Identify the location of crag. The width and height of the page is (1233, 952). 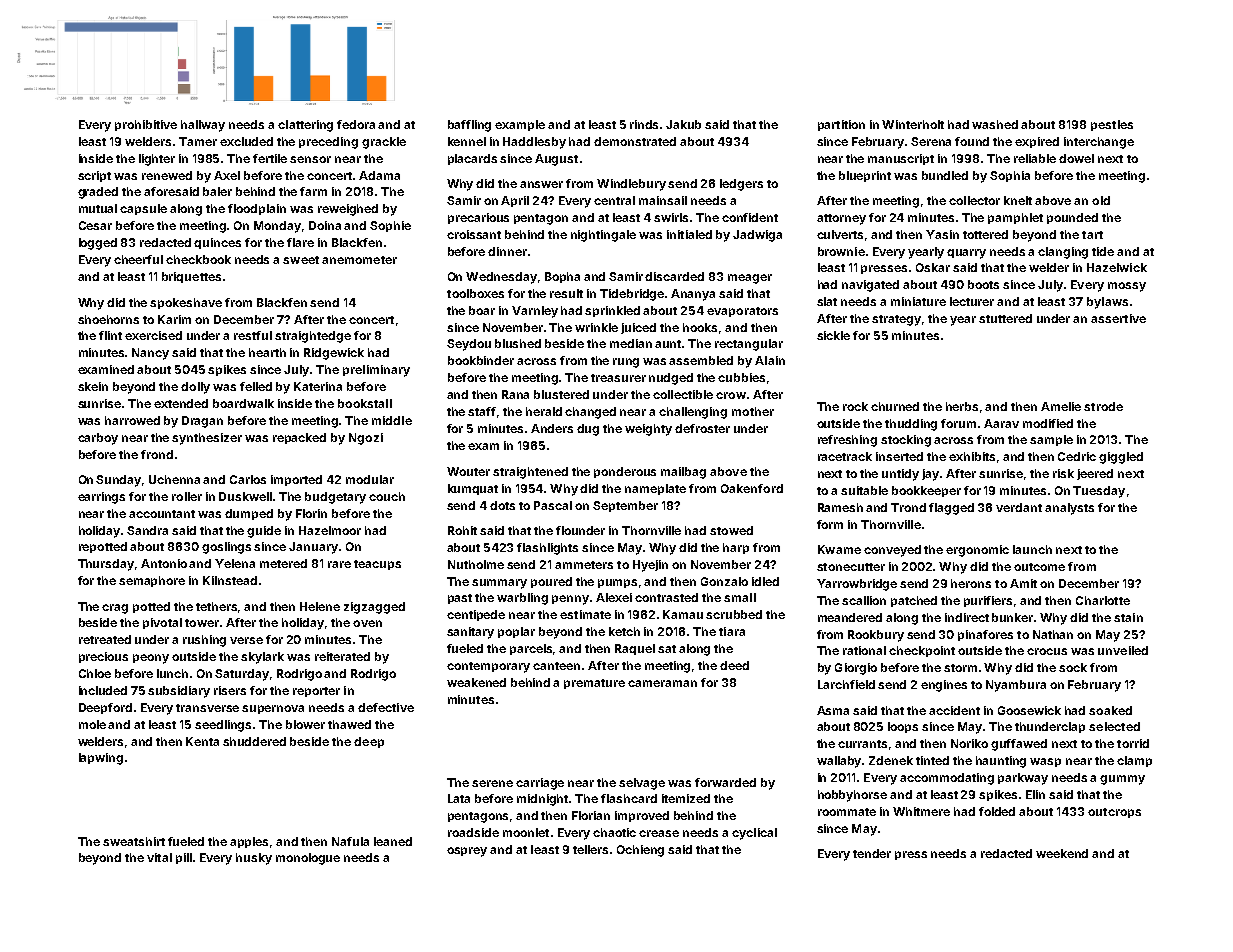
(115, 609).
